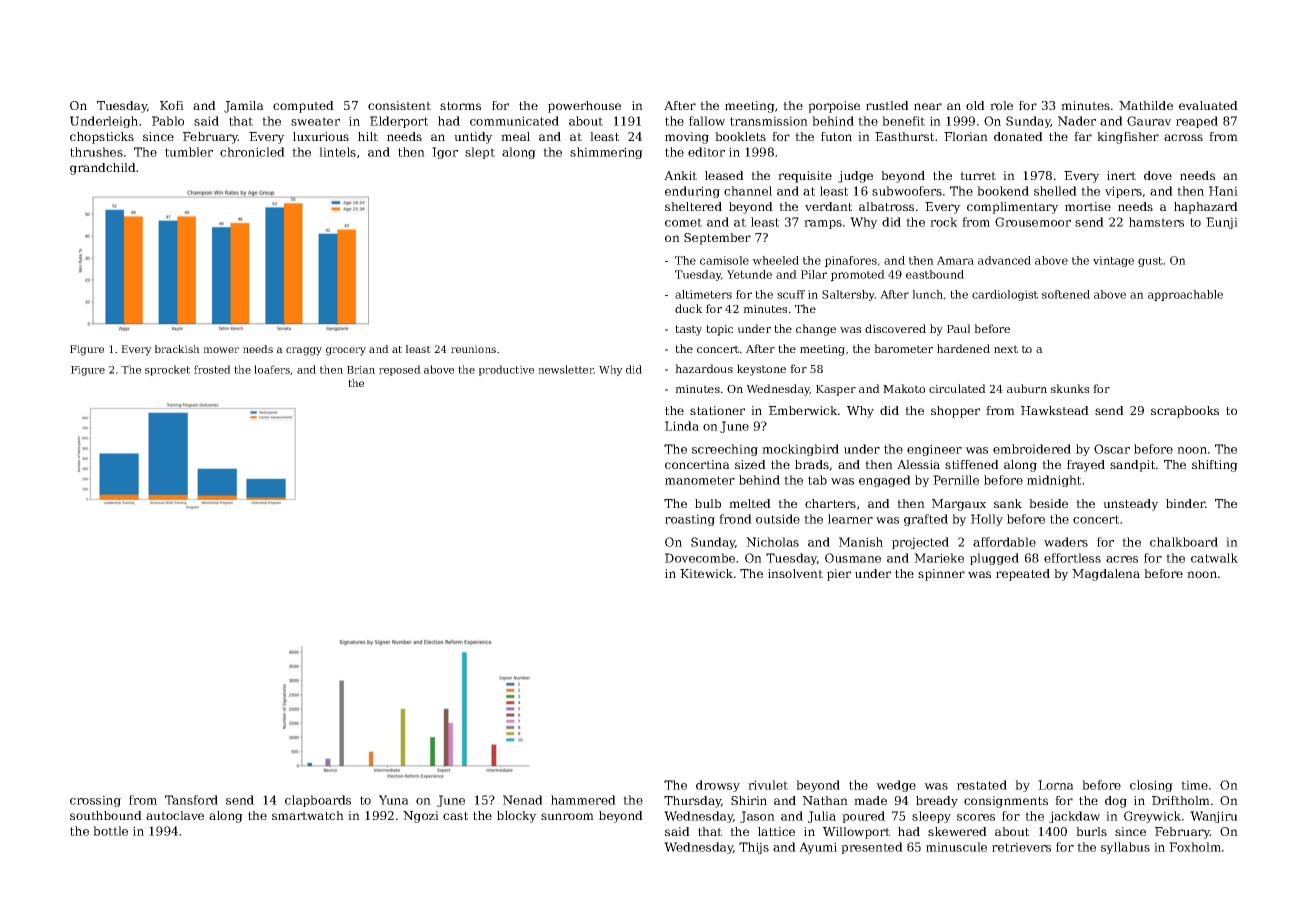 The width and height of the screenshot is (1308, 924). I want to click on porpoise, so click(834, 107).
